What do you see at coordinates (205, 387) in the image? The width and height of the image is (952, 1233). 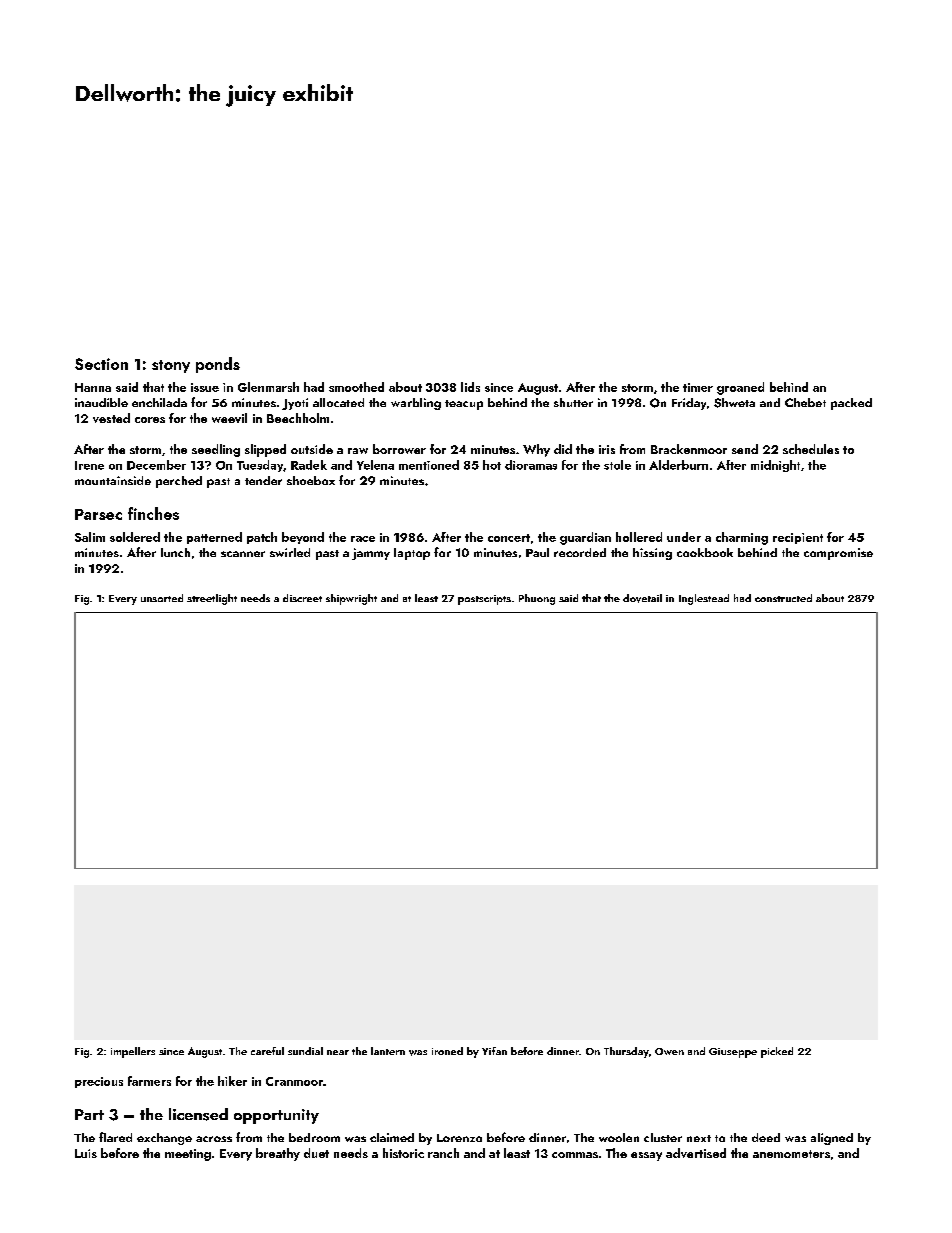 I see `issue` at bounding box center [205, 387].
